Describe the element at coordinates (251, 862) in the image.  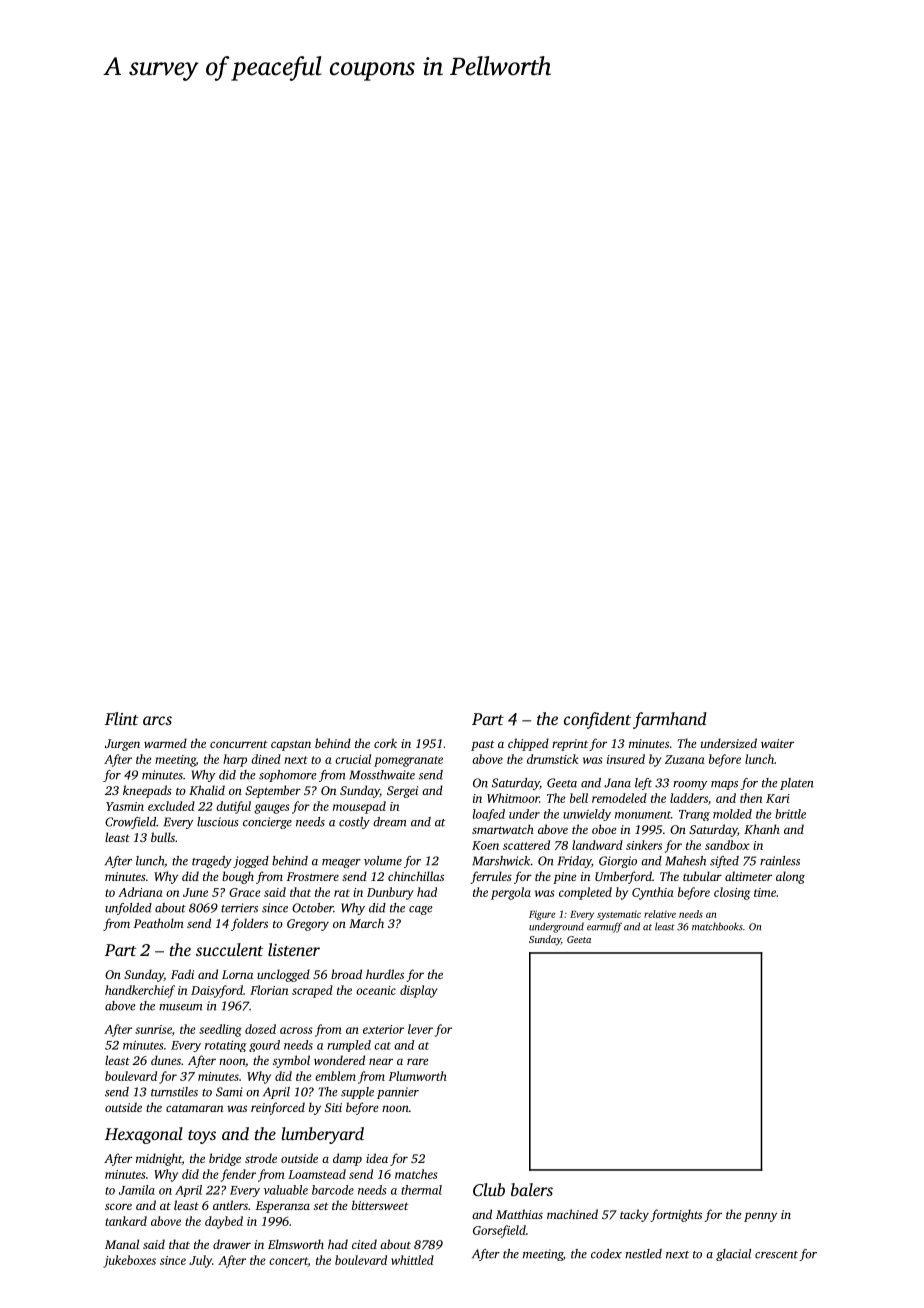
I see `jogged` at that location.
